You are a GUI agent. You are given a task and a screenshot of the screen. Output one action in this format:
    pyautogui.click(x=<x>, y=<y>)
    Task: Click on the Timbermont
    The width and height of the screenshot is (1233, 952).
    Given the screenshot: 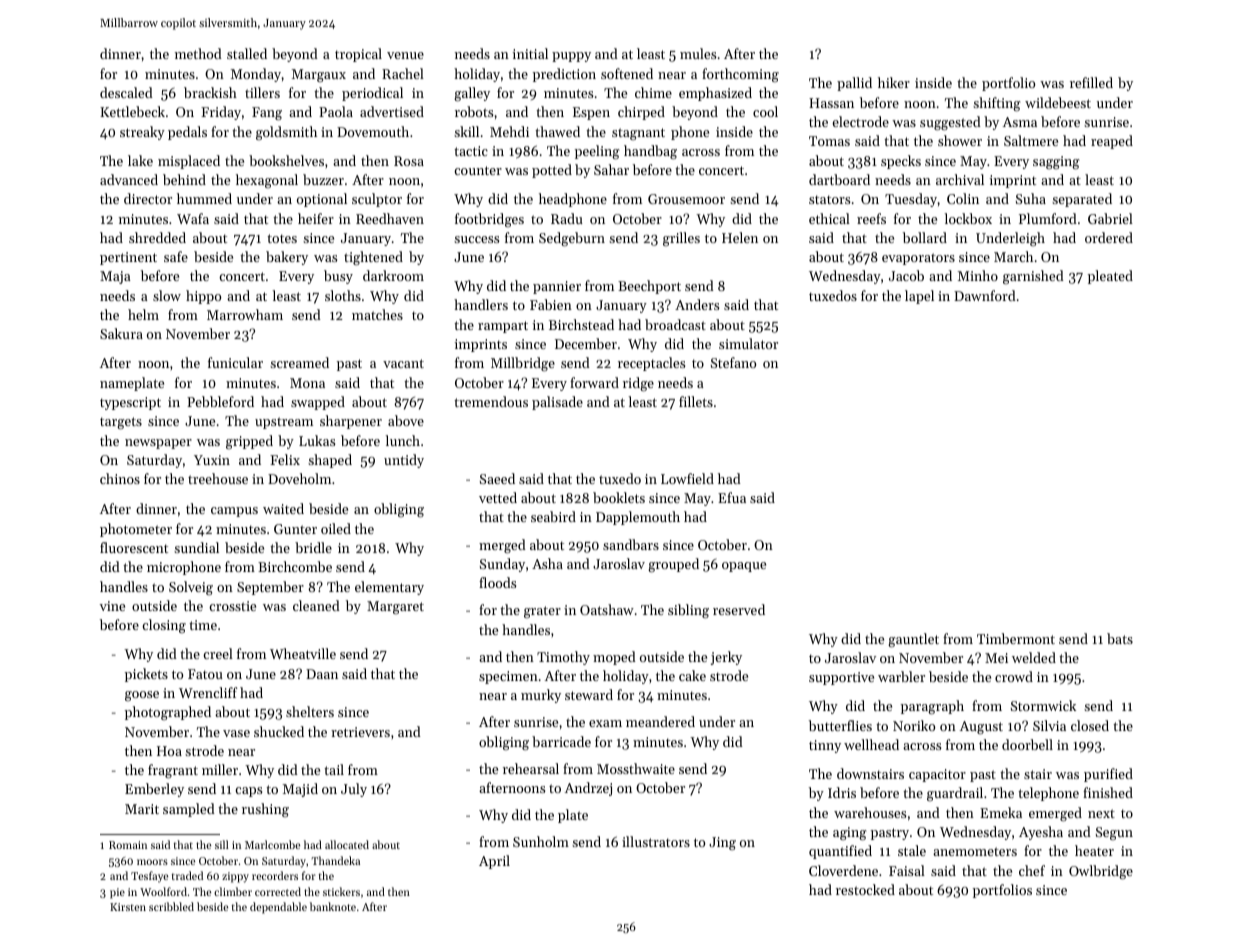 What is the action you would take?
    pyautogui.click(x=1016, y=638)
